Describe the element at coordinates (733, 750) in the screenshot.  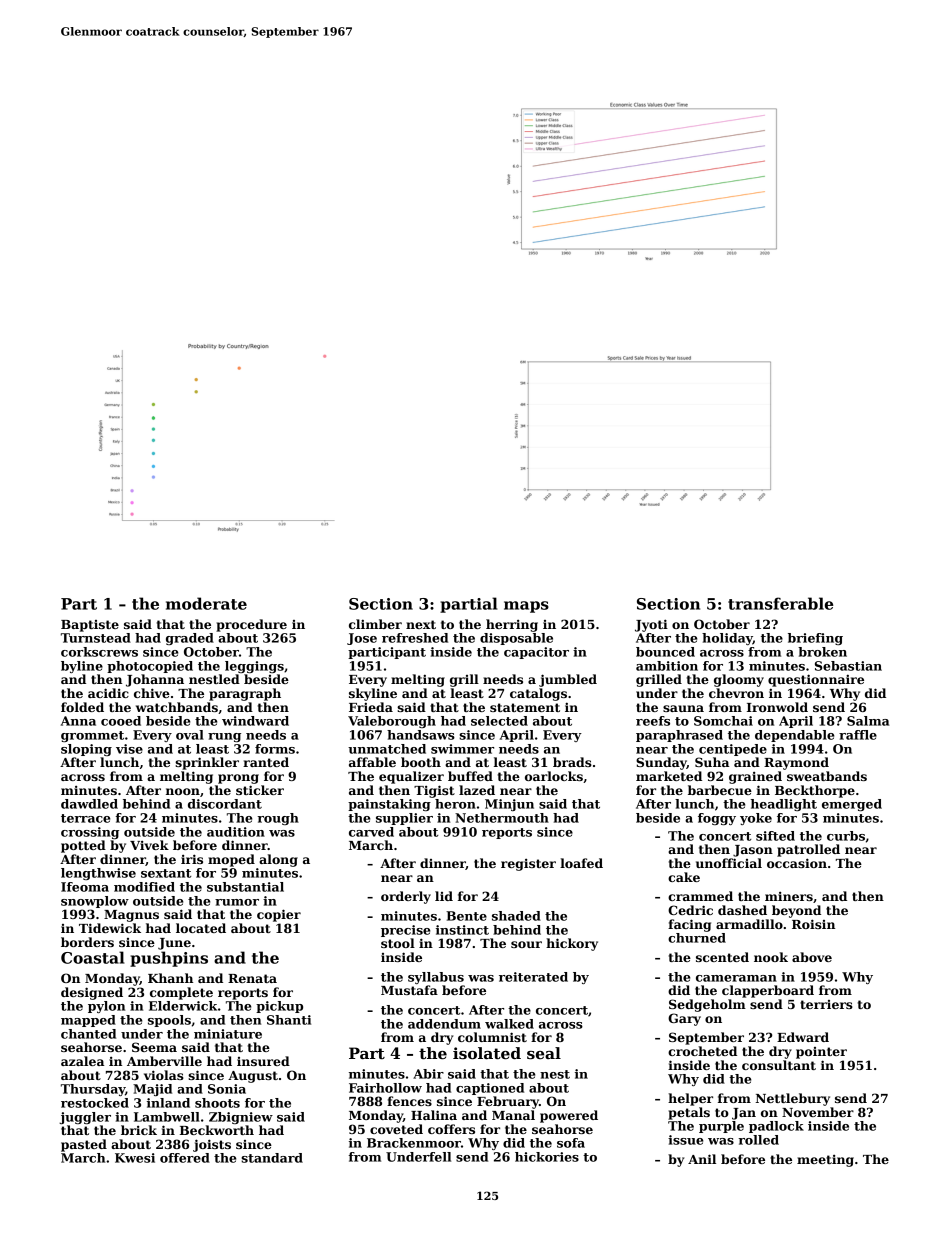
I see `centipede` at that location.
